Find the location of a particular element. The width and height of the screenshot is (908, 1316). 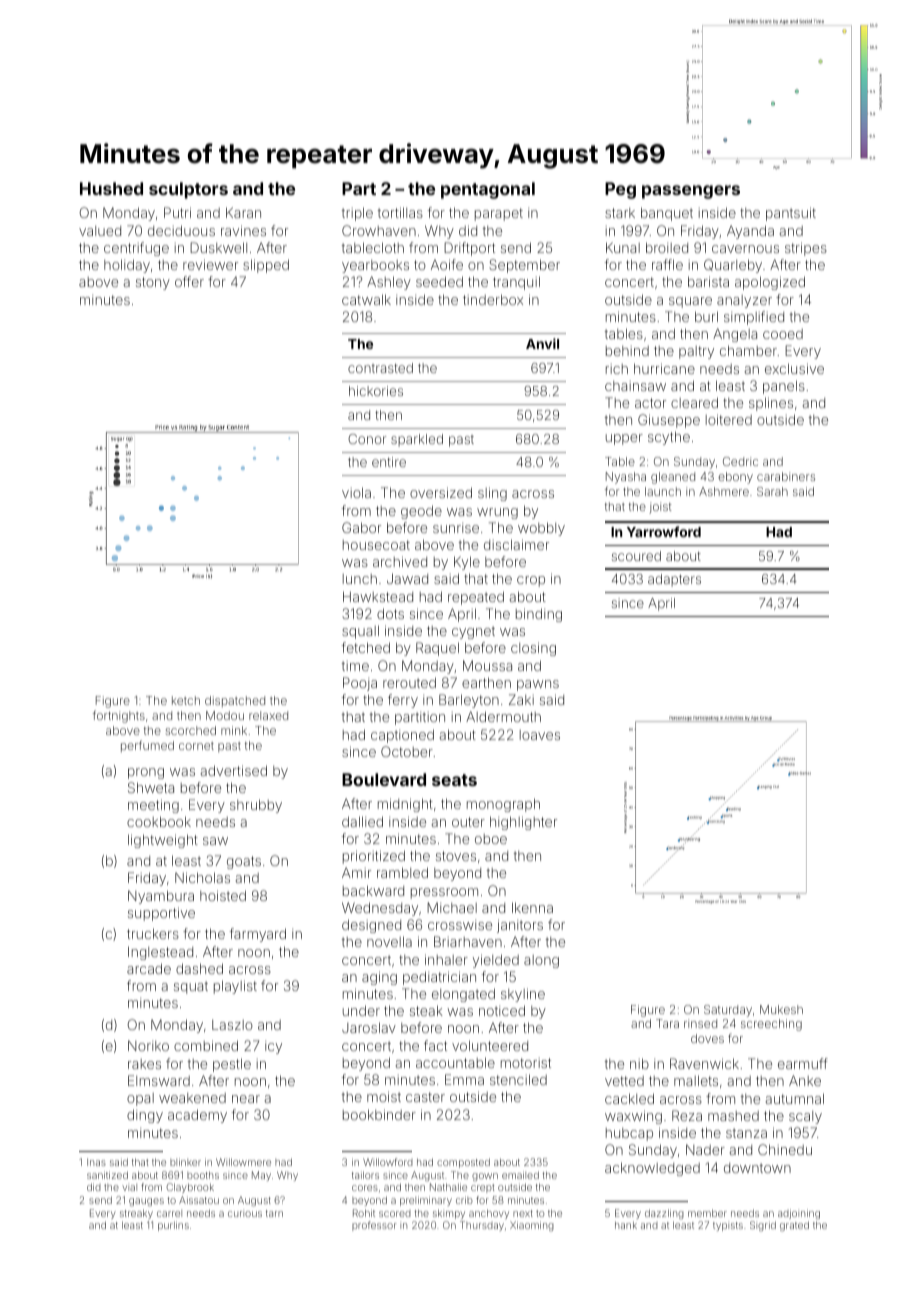

Tara is located at coordinates (667, 1023).
